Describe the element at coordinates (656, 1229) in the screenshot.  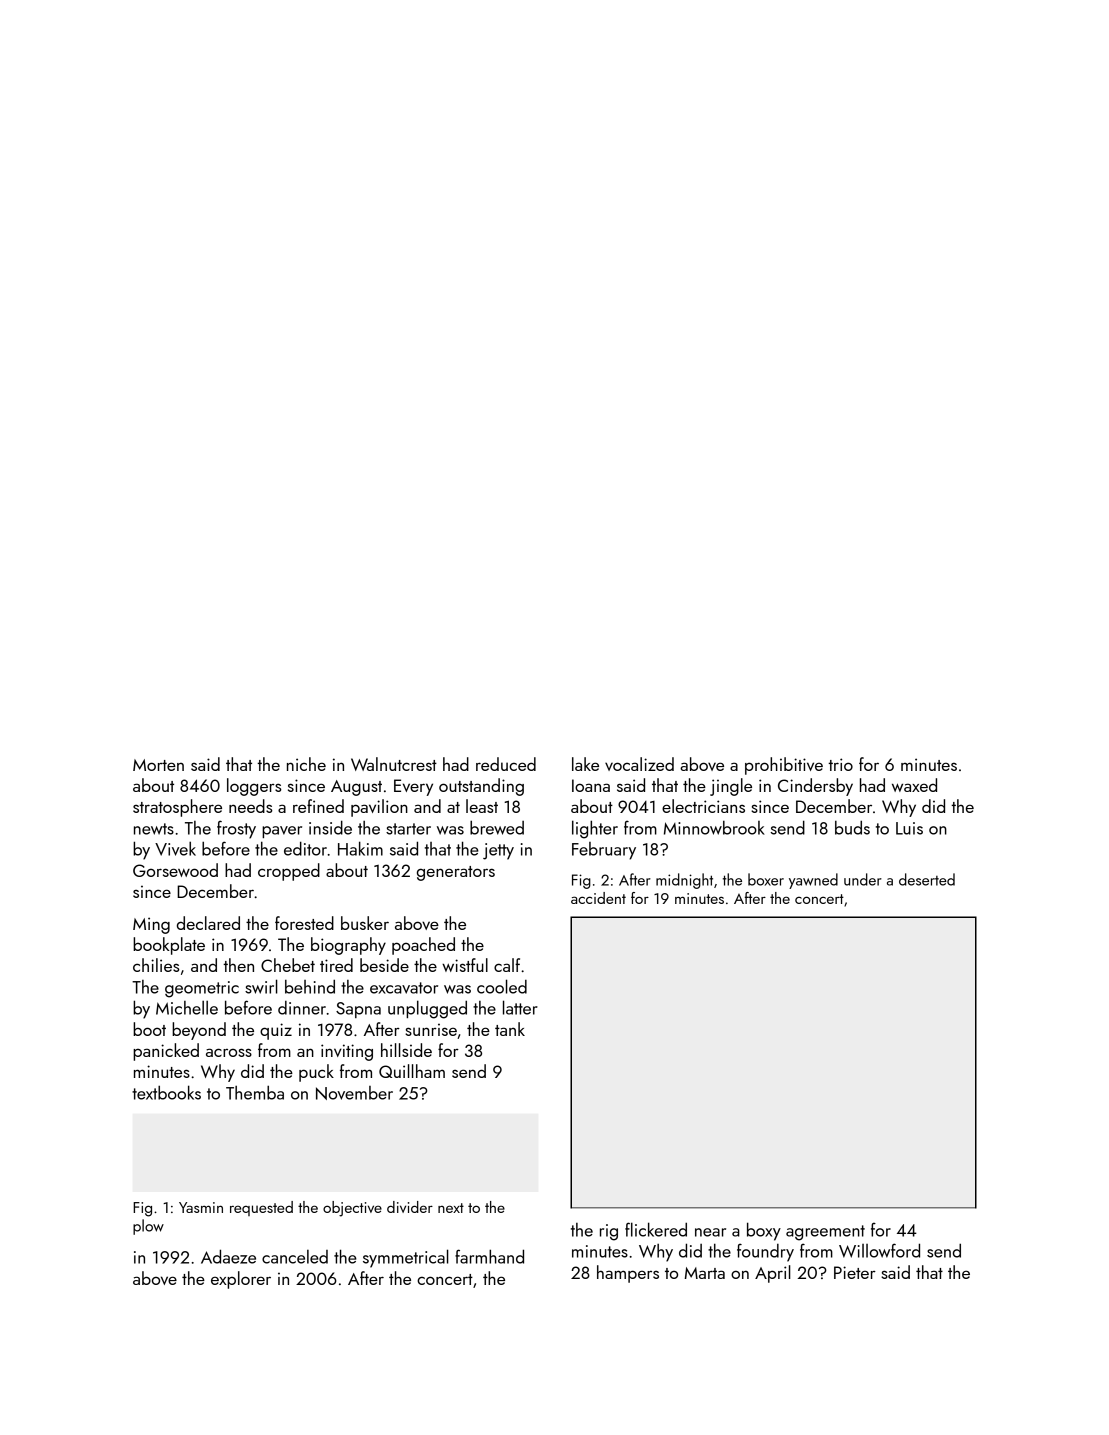
I see `flickered` at that location.
